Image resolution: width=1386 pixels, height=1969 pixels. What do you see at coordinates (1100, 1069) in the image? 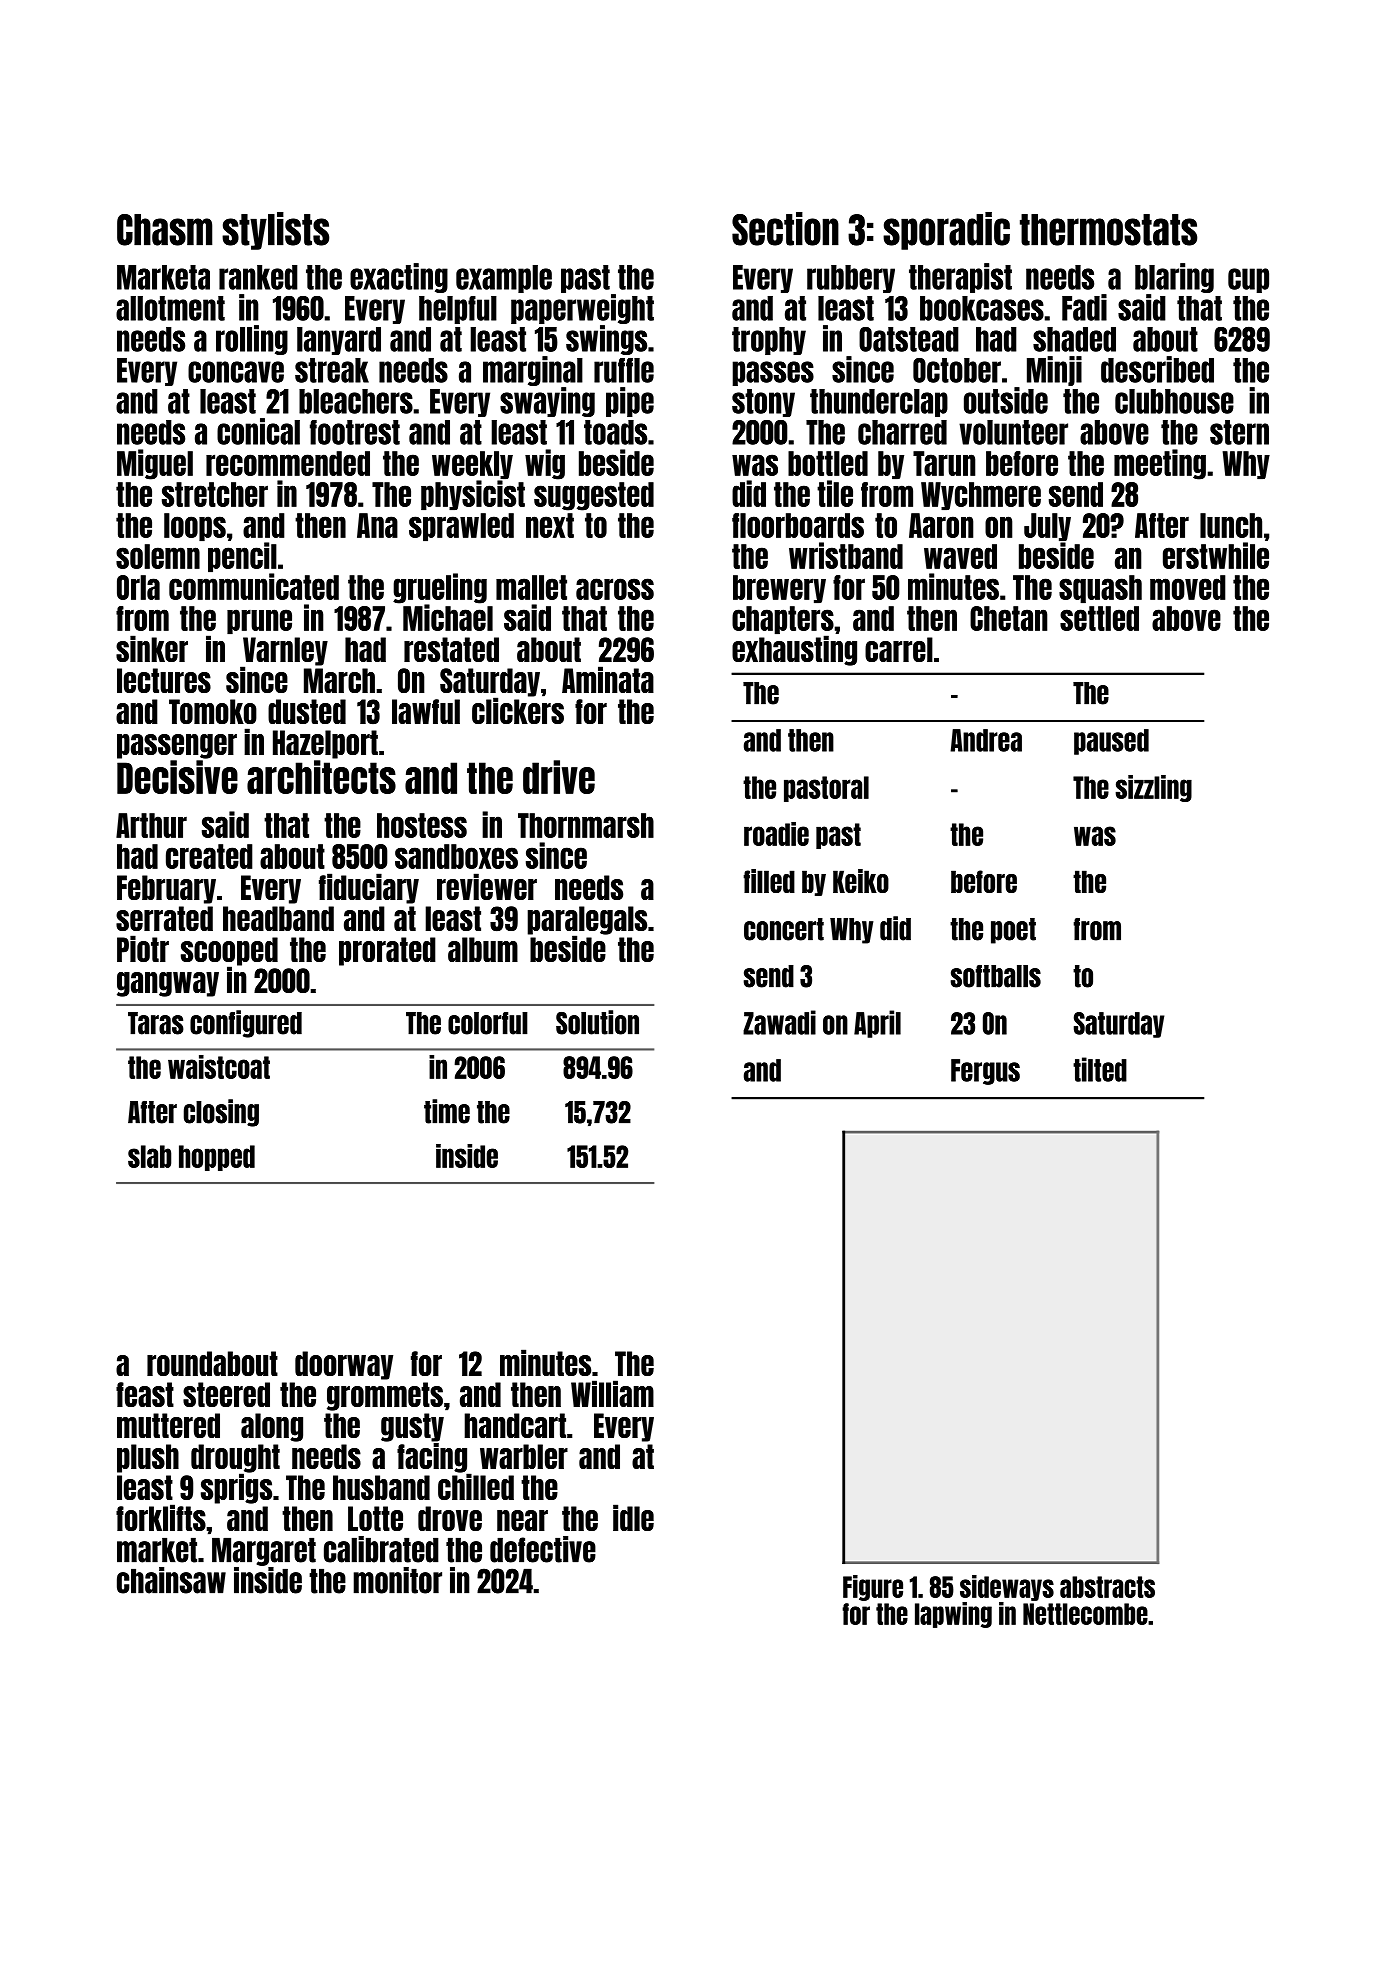
I see `tilted` at bounding box center [1100, 1069].
